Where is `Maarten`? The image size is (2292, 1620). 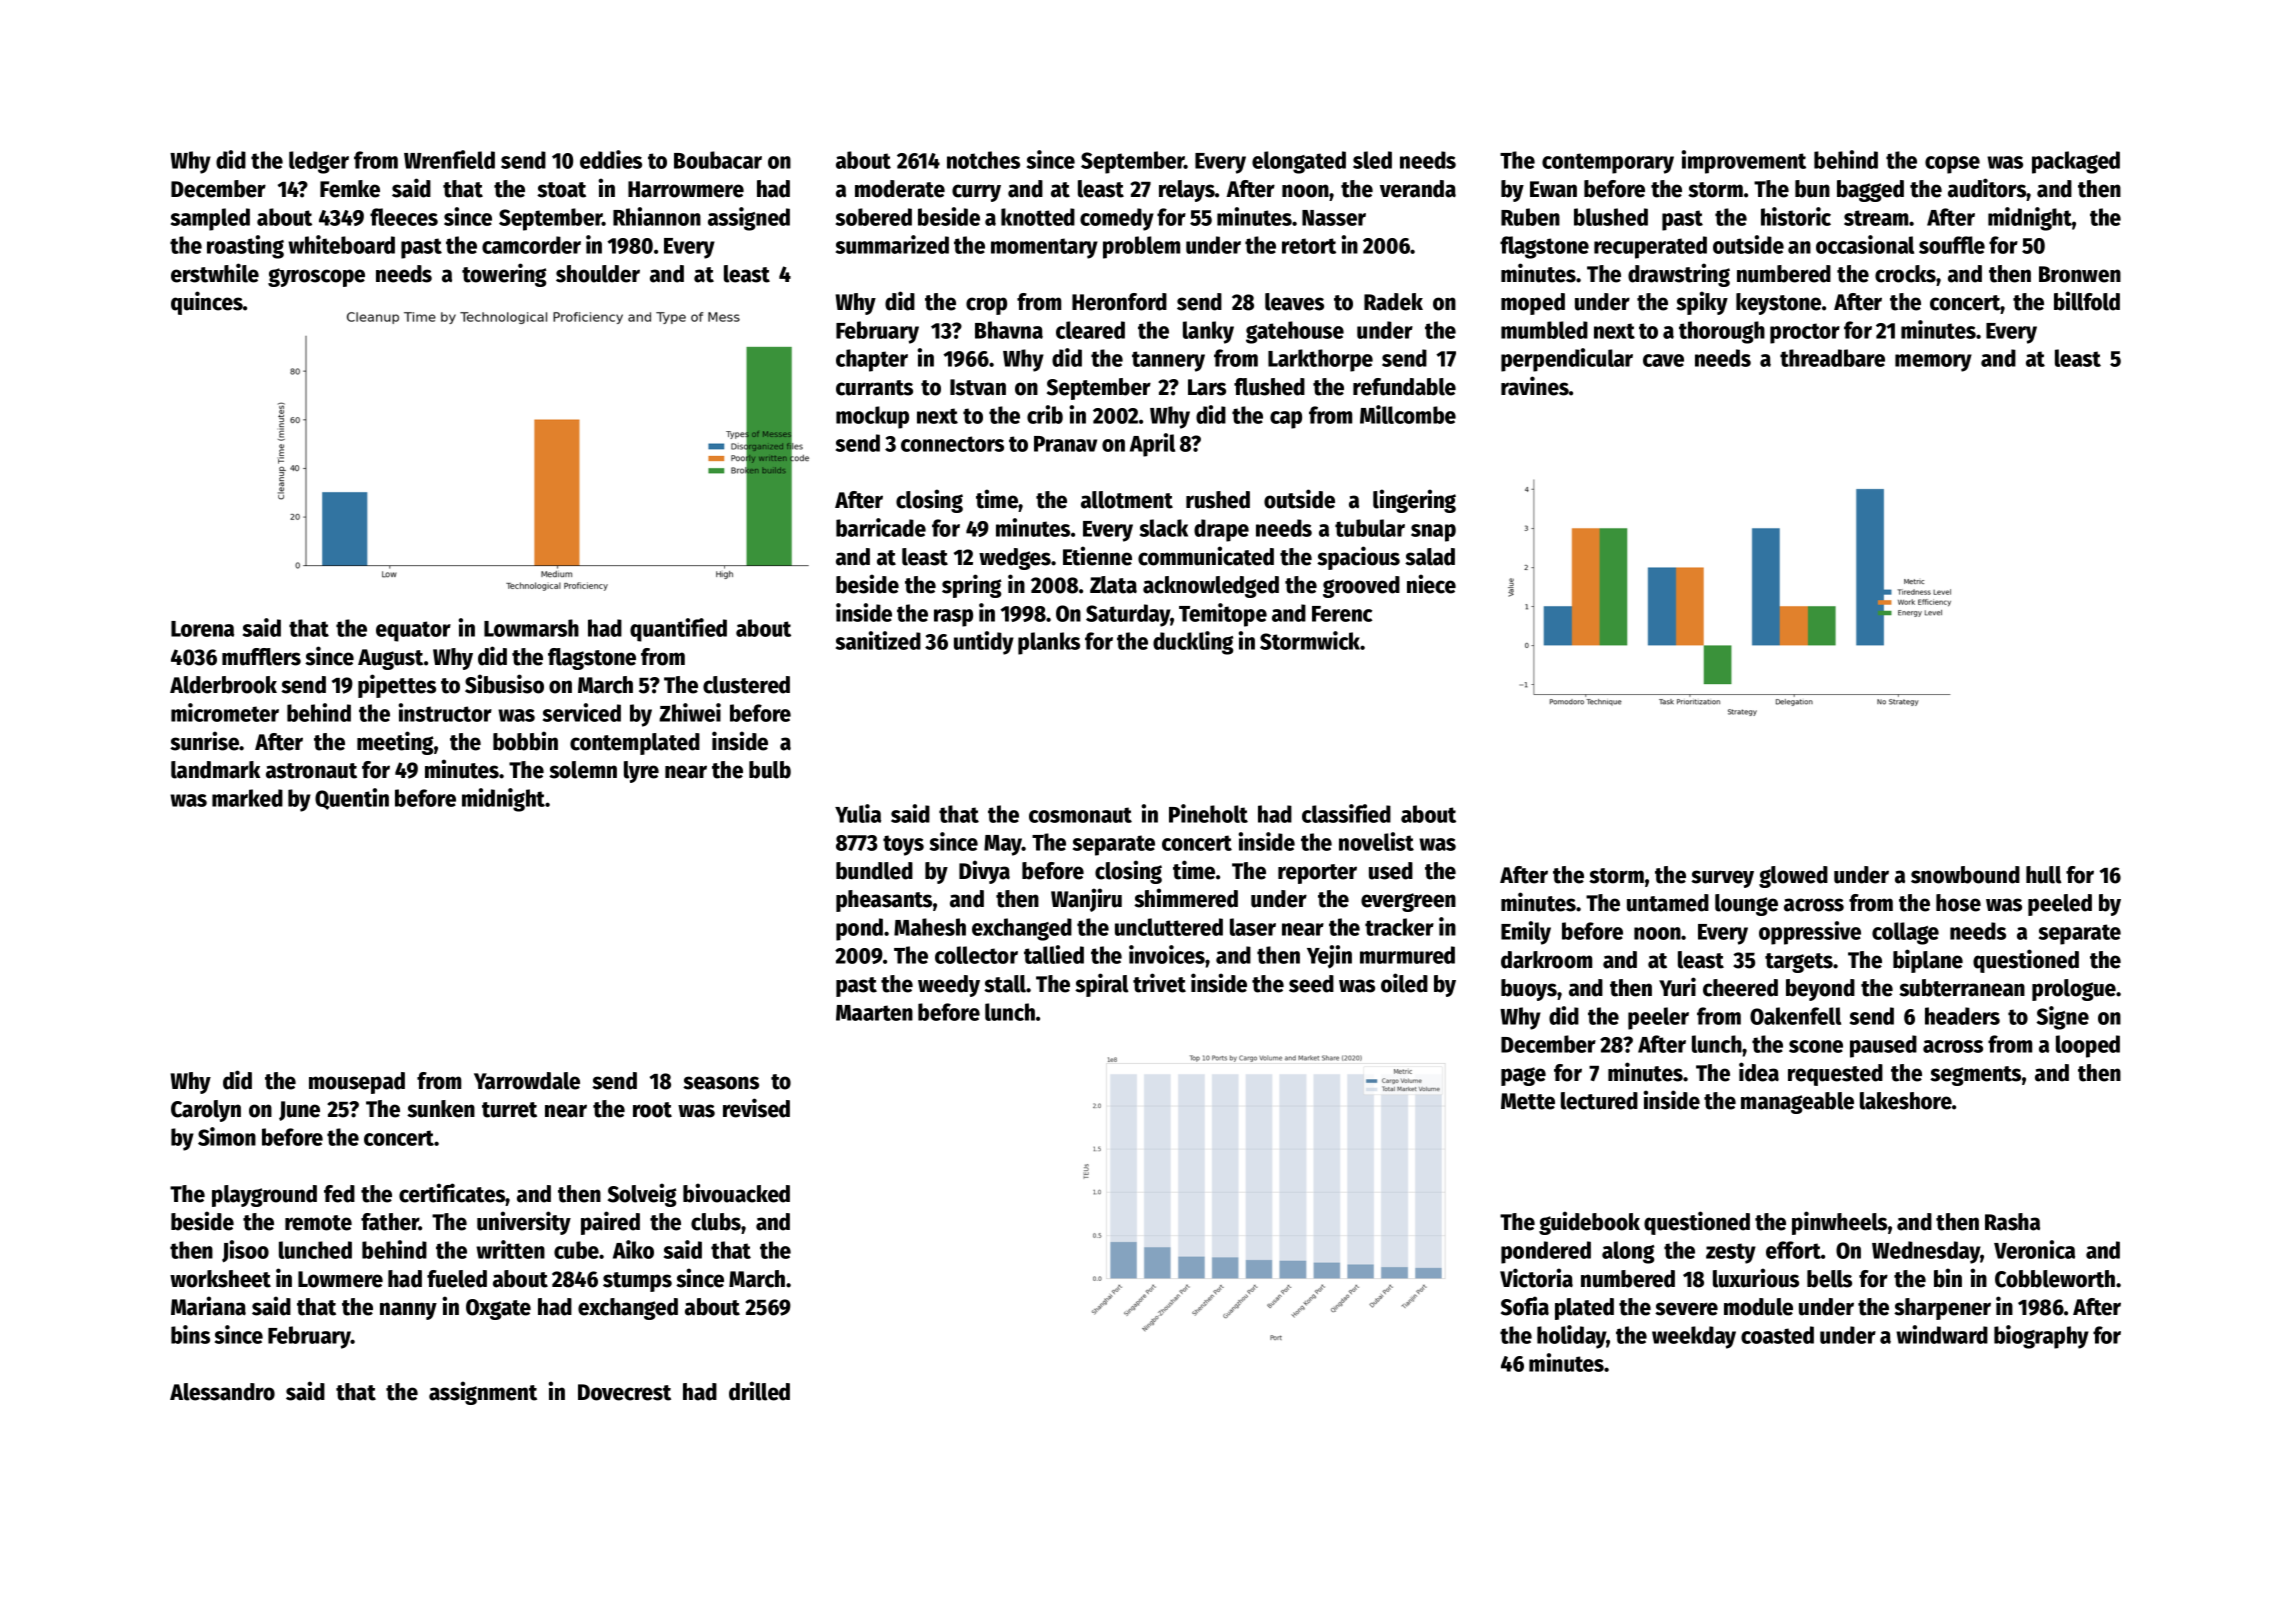
Maarten is located at coordinates (874, 1013).
